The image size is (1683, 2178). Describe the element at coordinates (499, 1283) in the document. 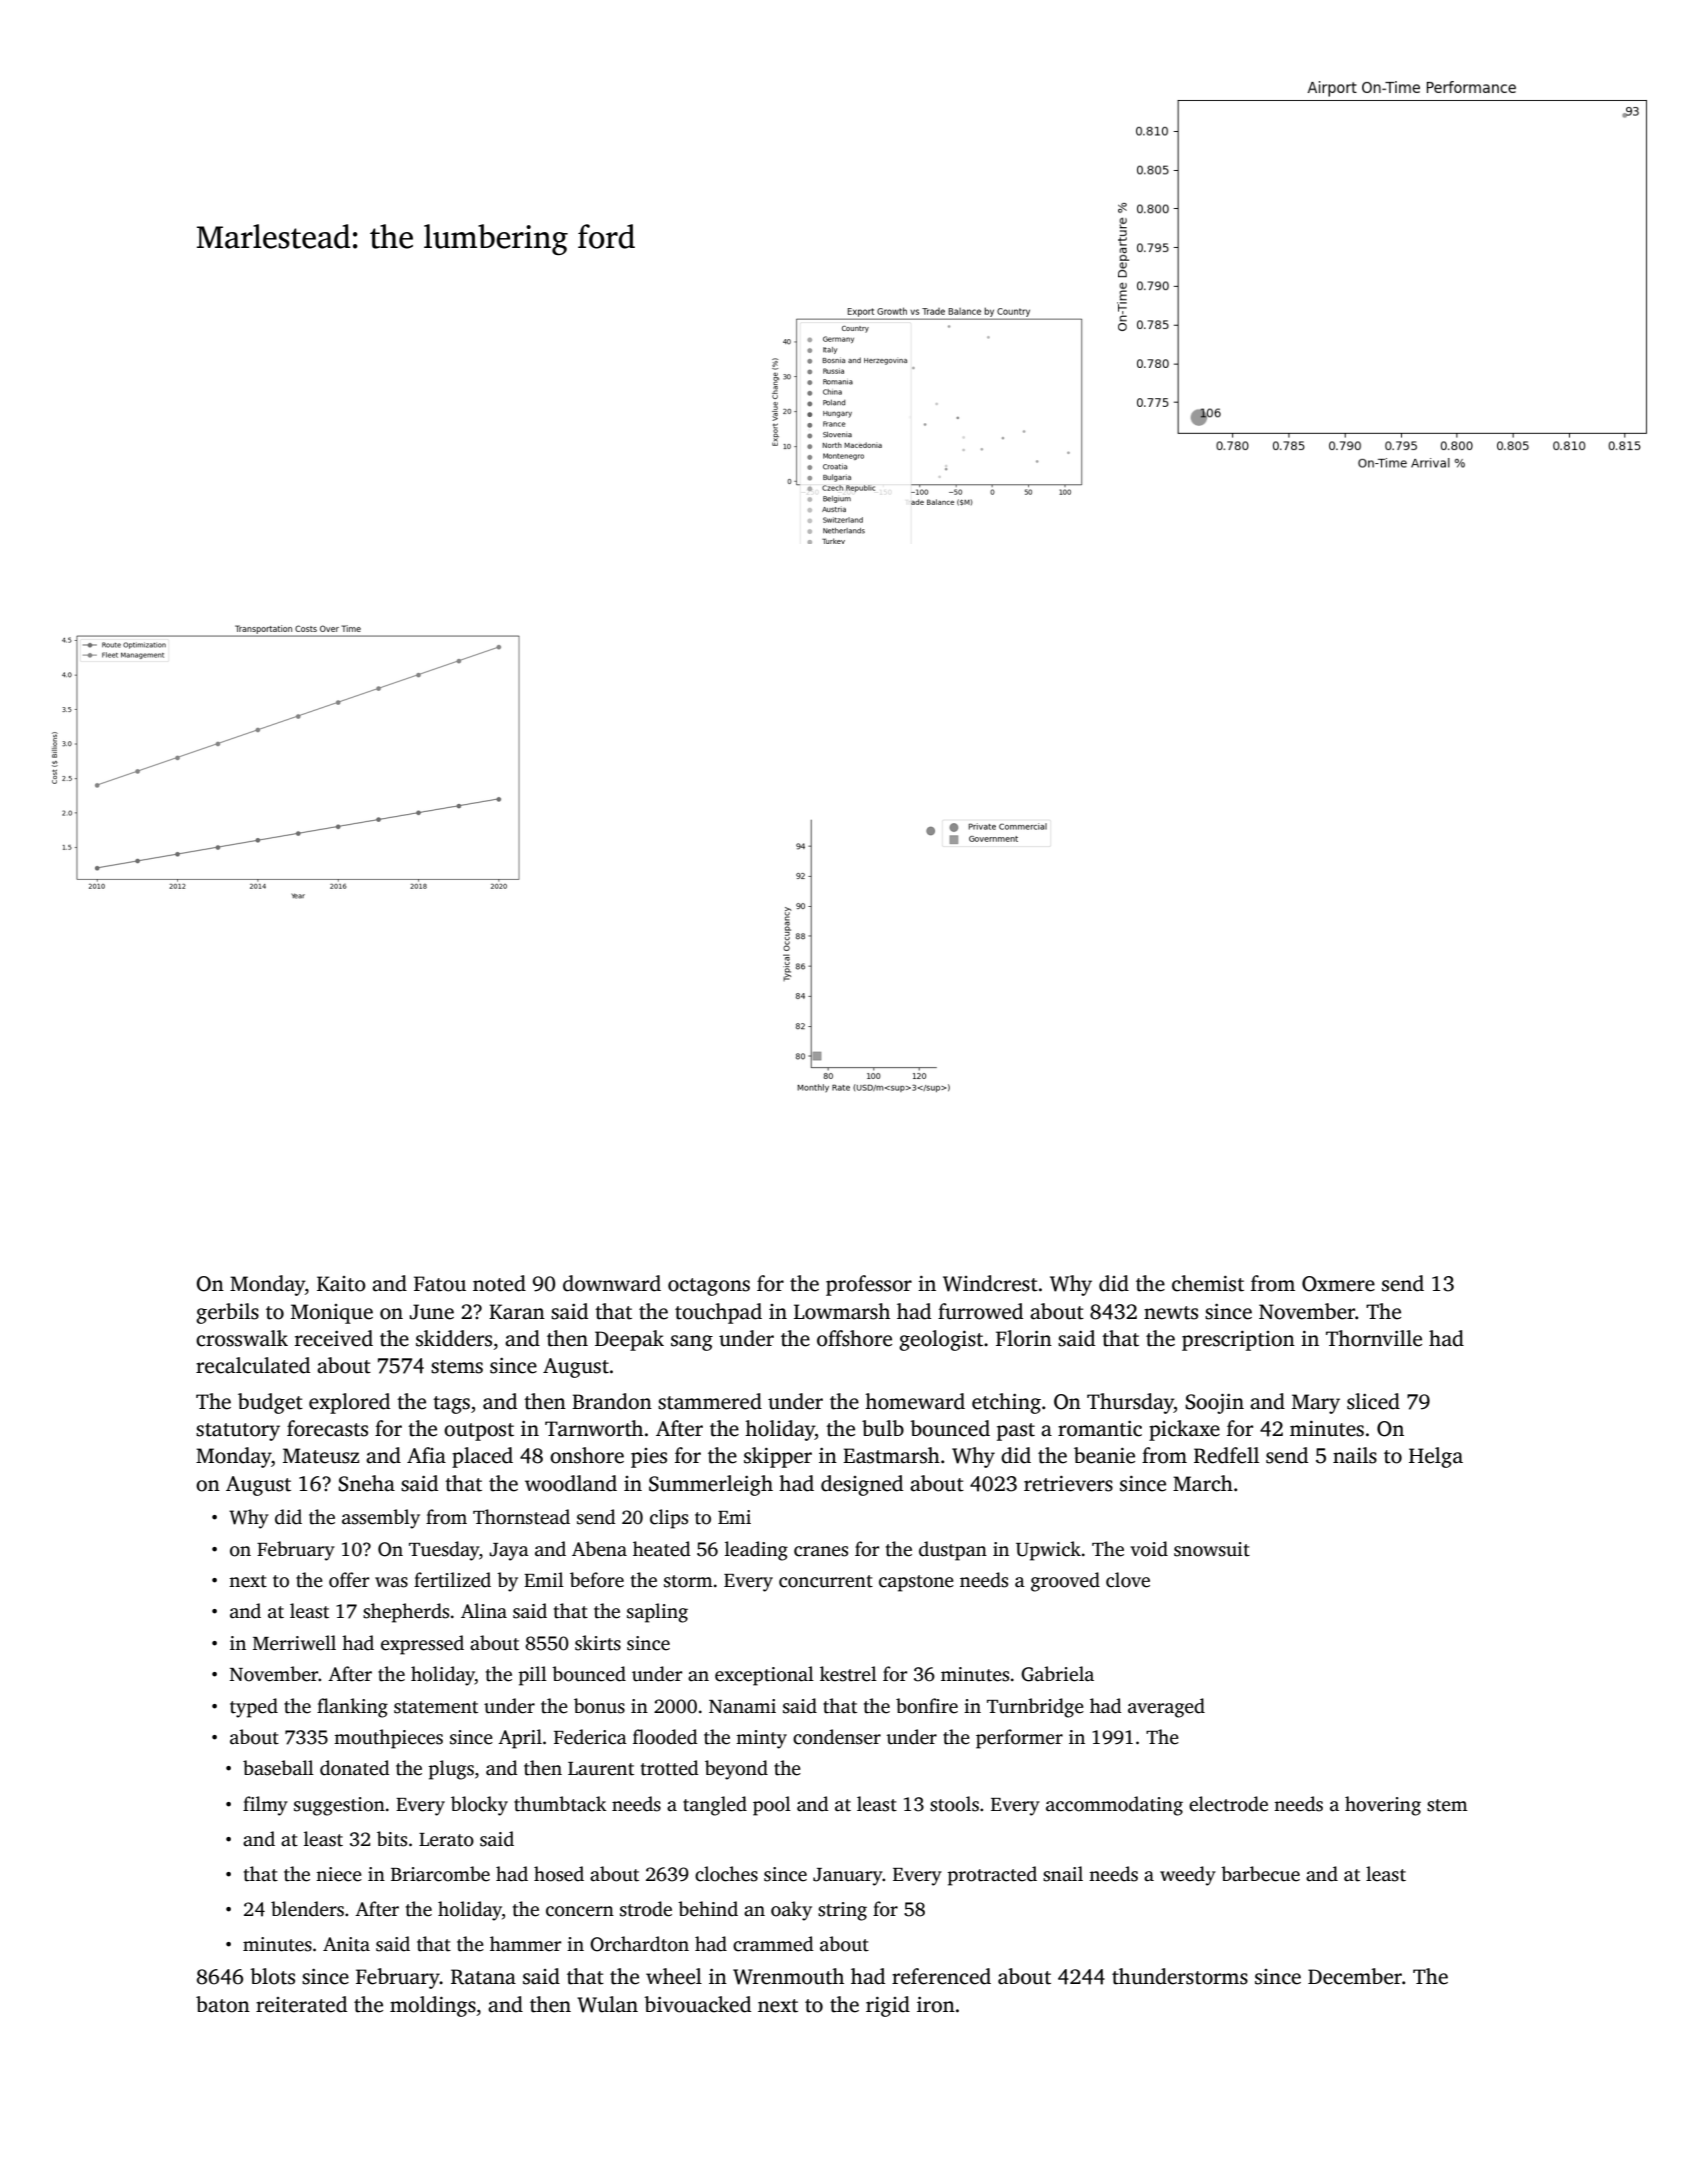

I see `noted` at that location.
